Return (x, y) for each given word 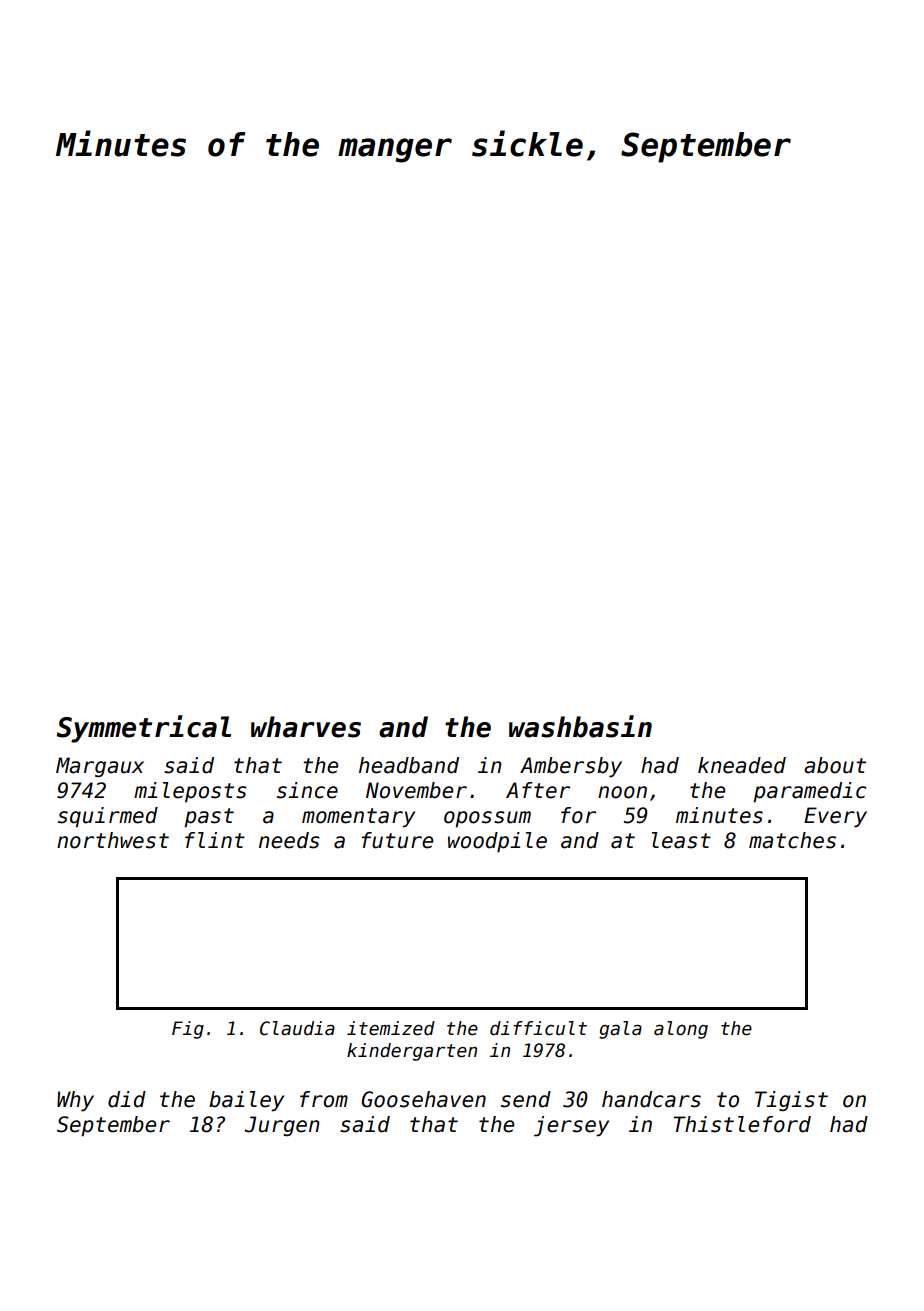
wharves (306, 727)
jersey (571, 1126)
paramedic (810, 792)
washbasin (580, 726)
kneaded (742, 765)
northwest (113, 840)
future (397, 840)
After (538, 790)
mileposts (190, 792)
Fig (188, 1030)
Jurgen (282, 1126)
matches (792, 840)
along (681, 1030)
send (526, 1099)
